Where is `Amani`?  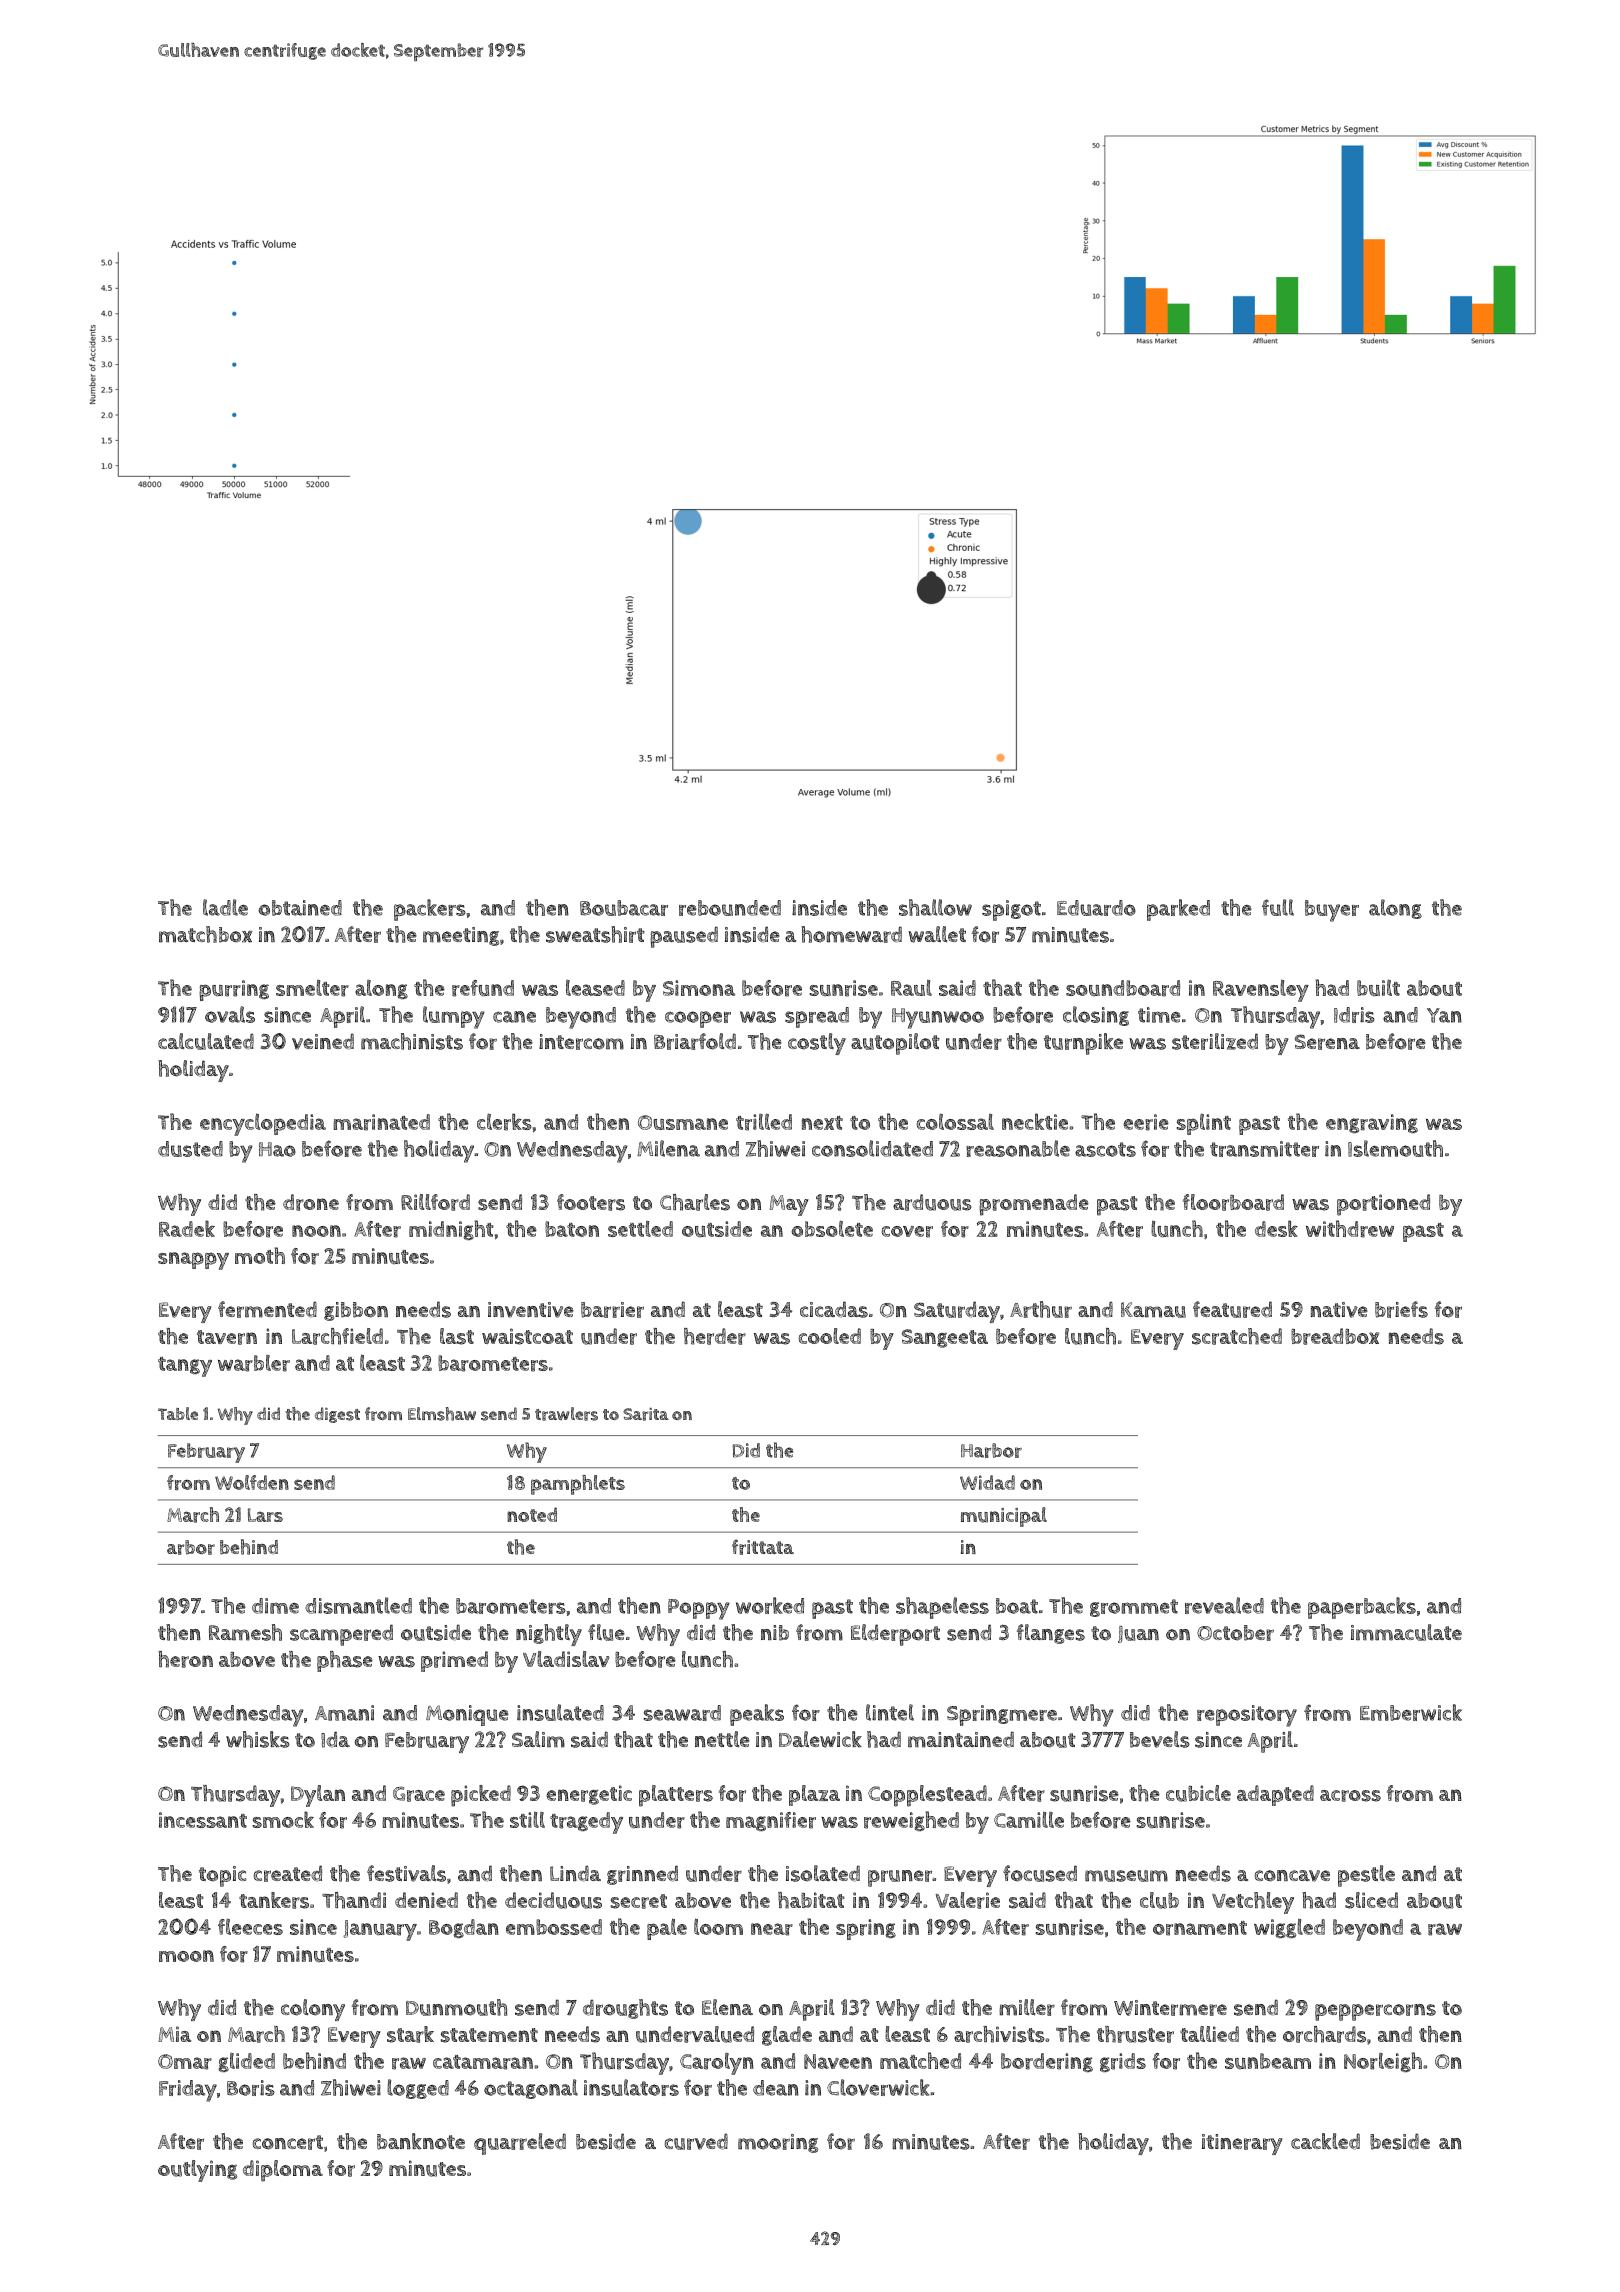 Amani is located at coordinates (344, 1713).
